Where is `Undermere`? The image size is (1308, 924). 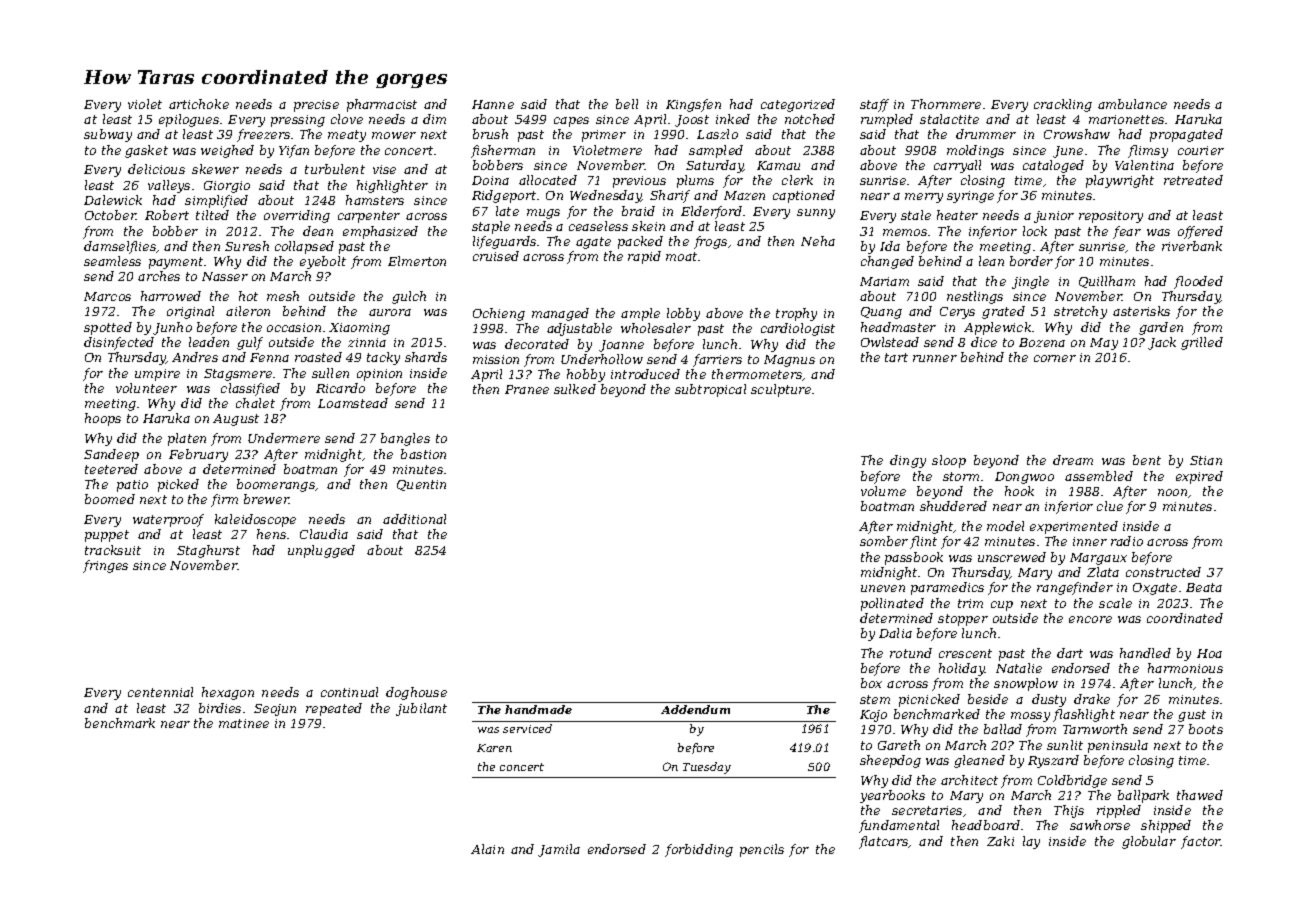 Undermere is located at coordinates (284, 438).
